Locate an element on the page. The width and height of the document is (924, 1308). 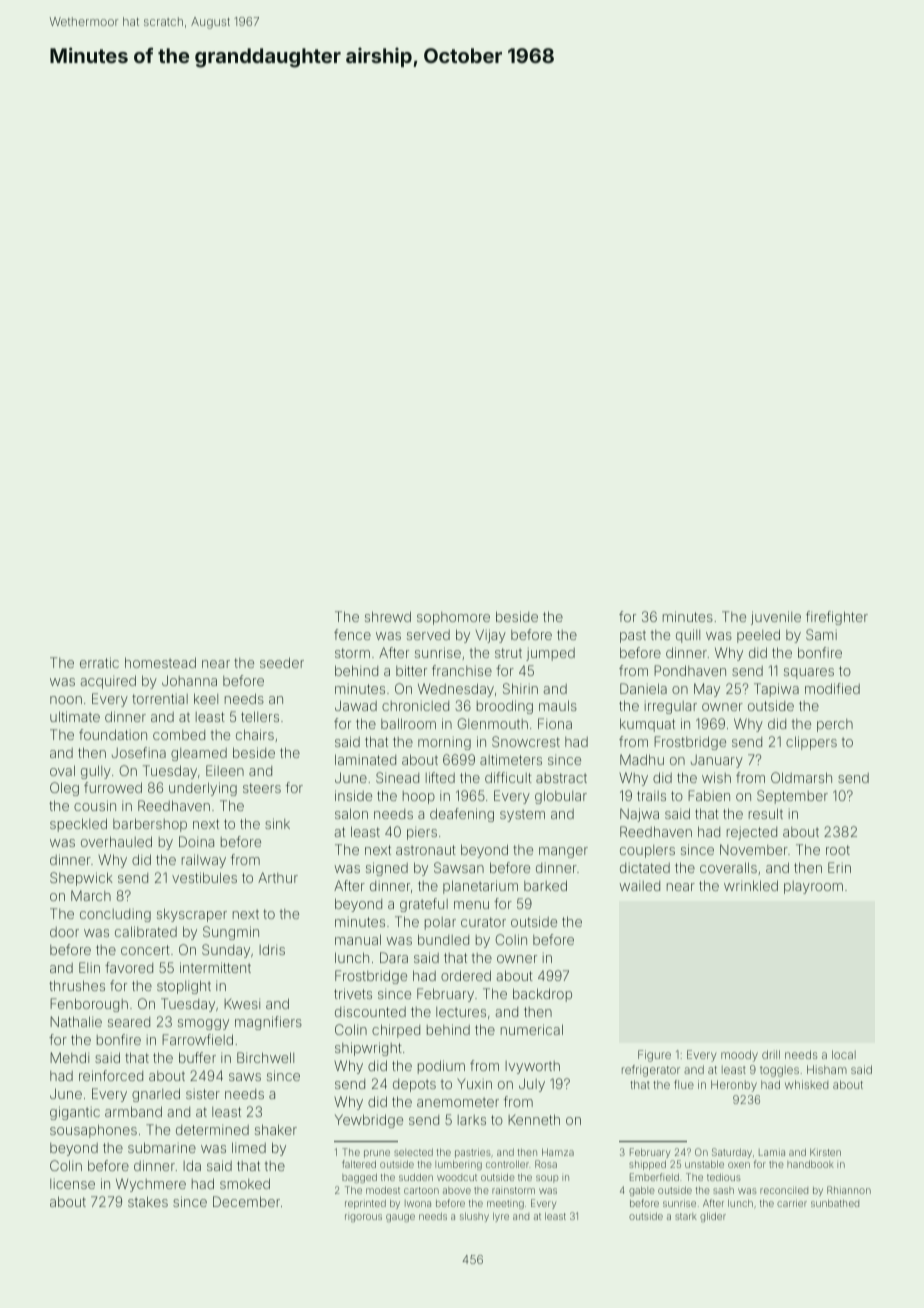
chronicled is located at coordinates (415, 706).
